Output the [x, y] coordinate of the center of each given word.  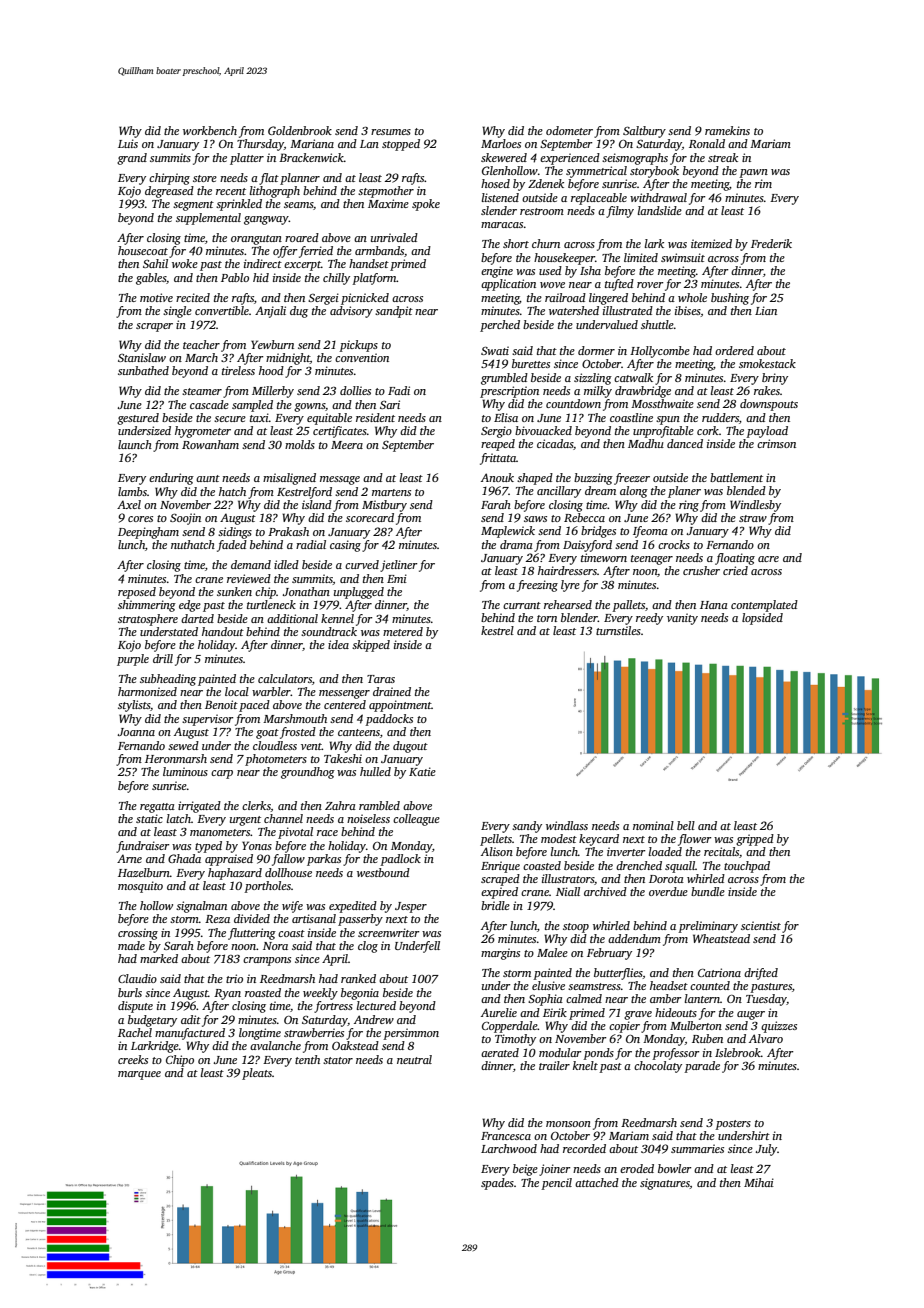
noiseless [368, 818]
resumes [391, 132]
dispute [135, 1007]
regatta [157, 808]
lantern [702, 998]
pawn [753, 173]
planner [300, 179]
